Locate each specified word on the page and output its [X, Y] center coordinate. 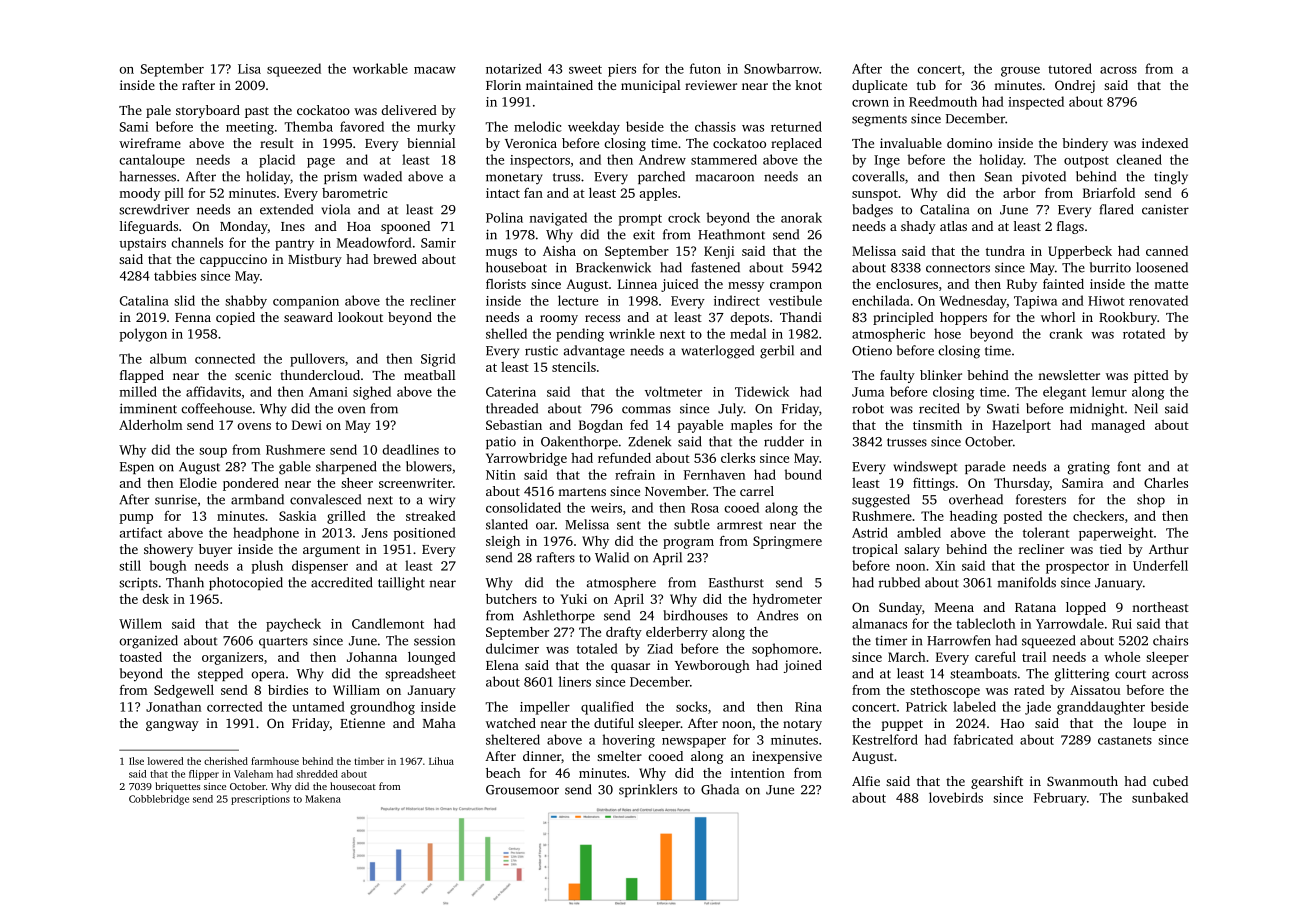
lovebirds [956, 797]
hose [947, 333]
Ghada [720, 789]
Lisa [249, 69]
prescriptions [260, 800]
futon [705, 68]
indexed [1165, 143]
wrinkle [632, 333]
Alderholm [151, 425]
